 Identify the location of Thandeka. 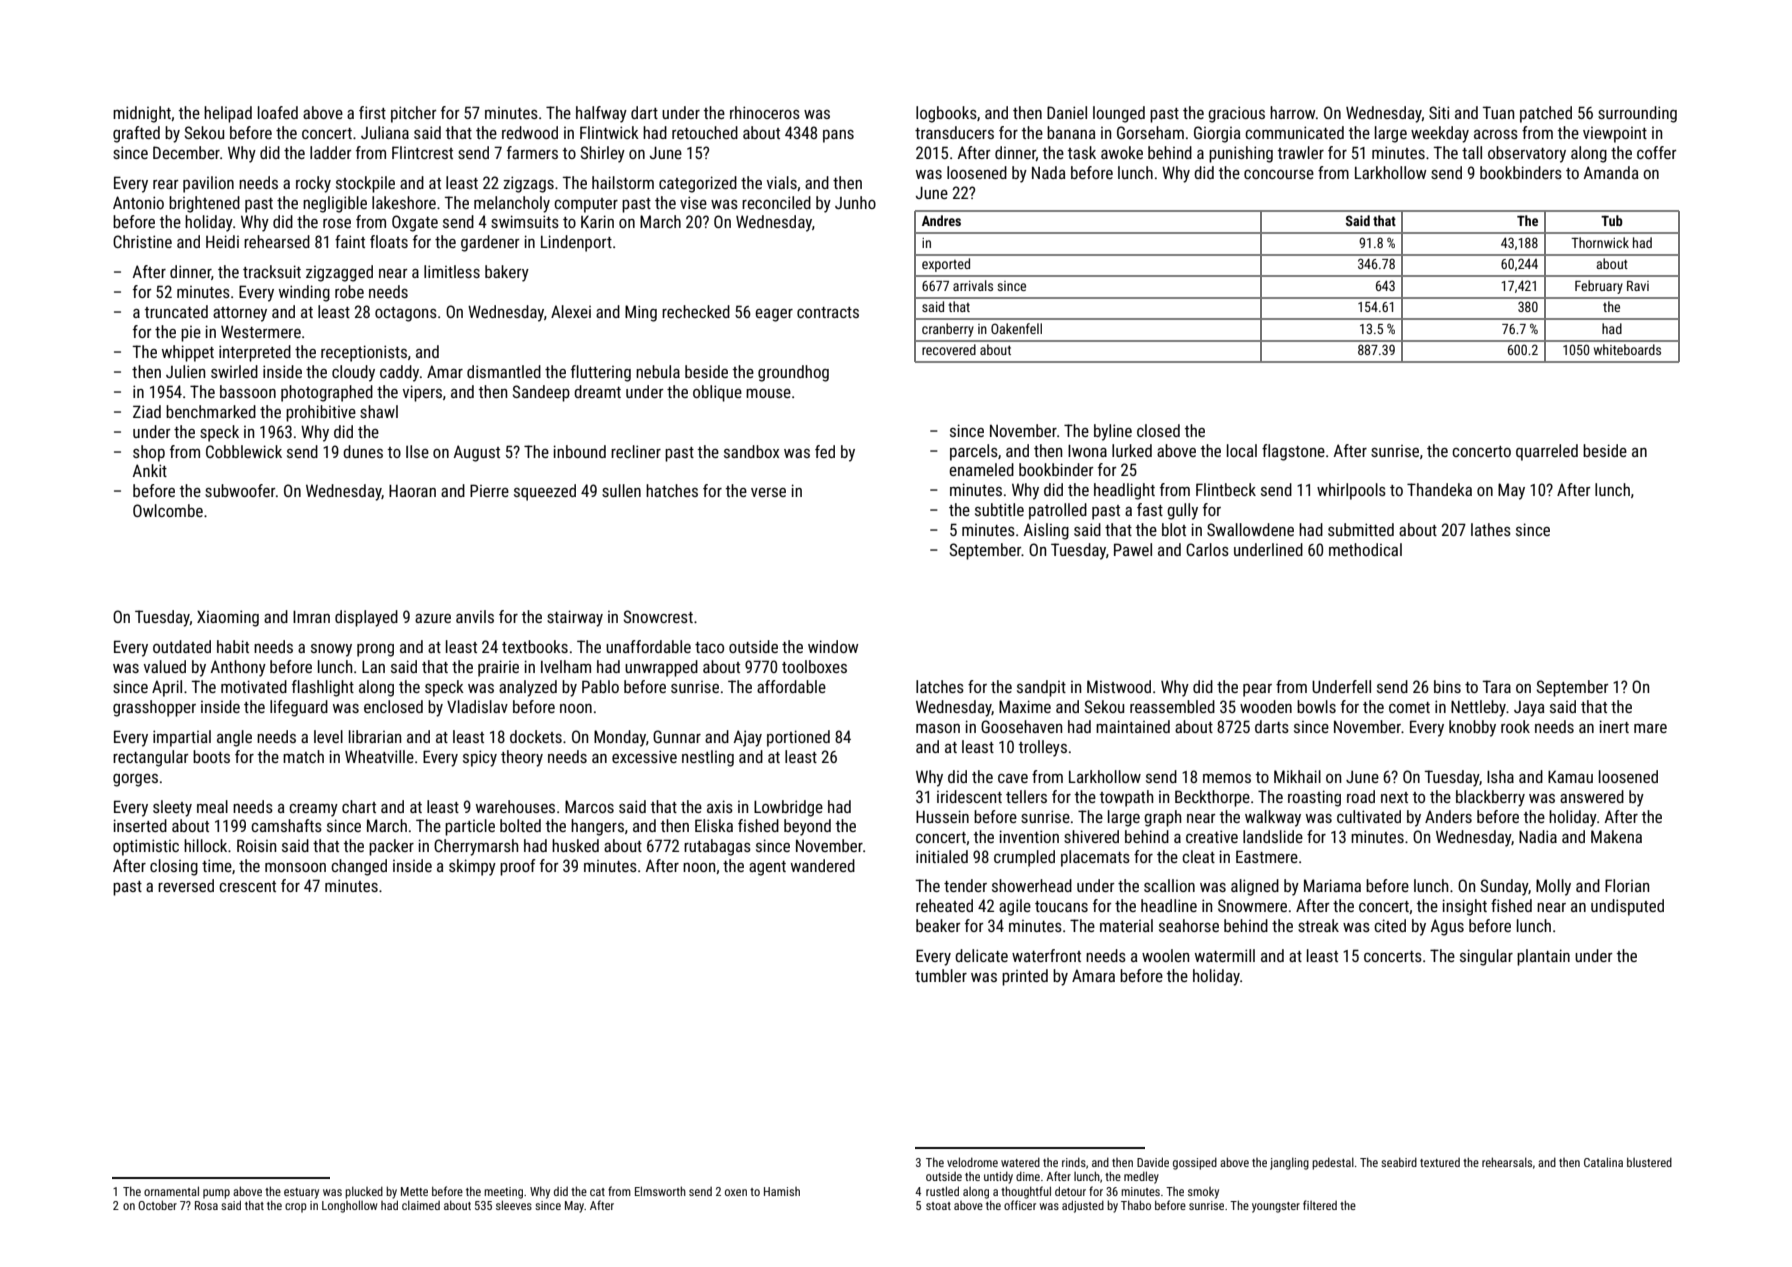
(1439, 489).
